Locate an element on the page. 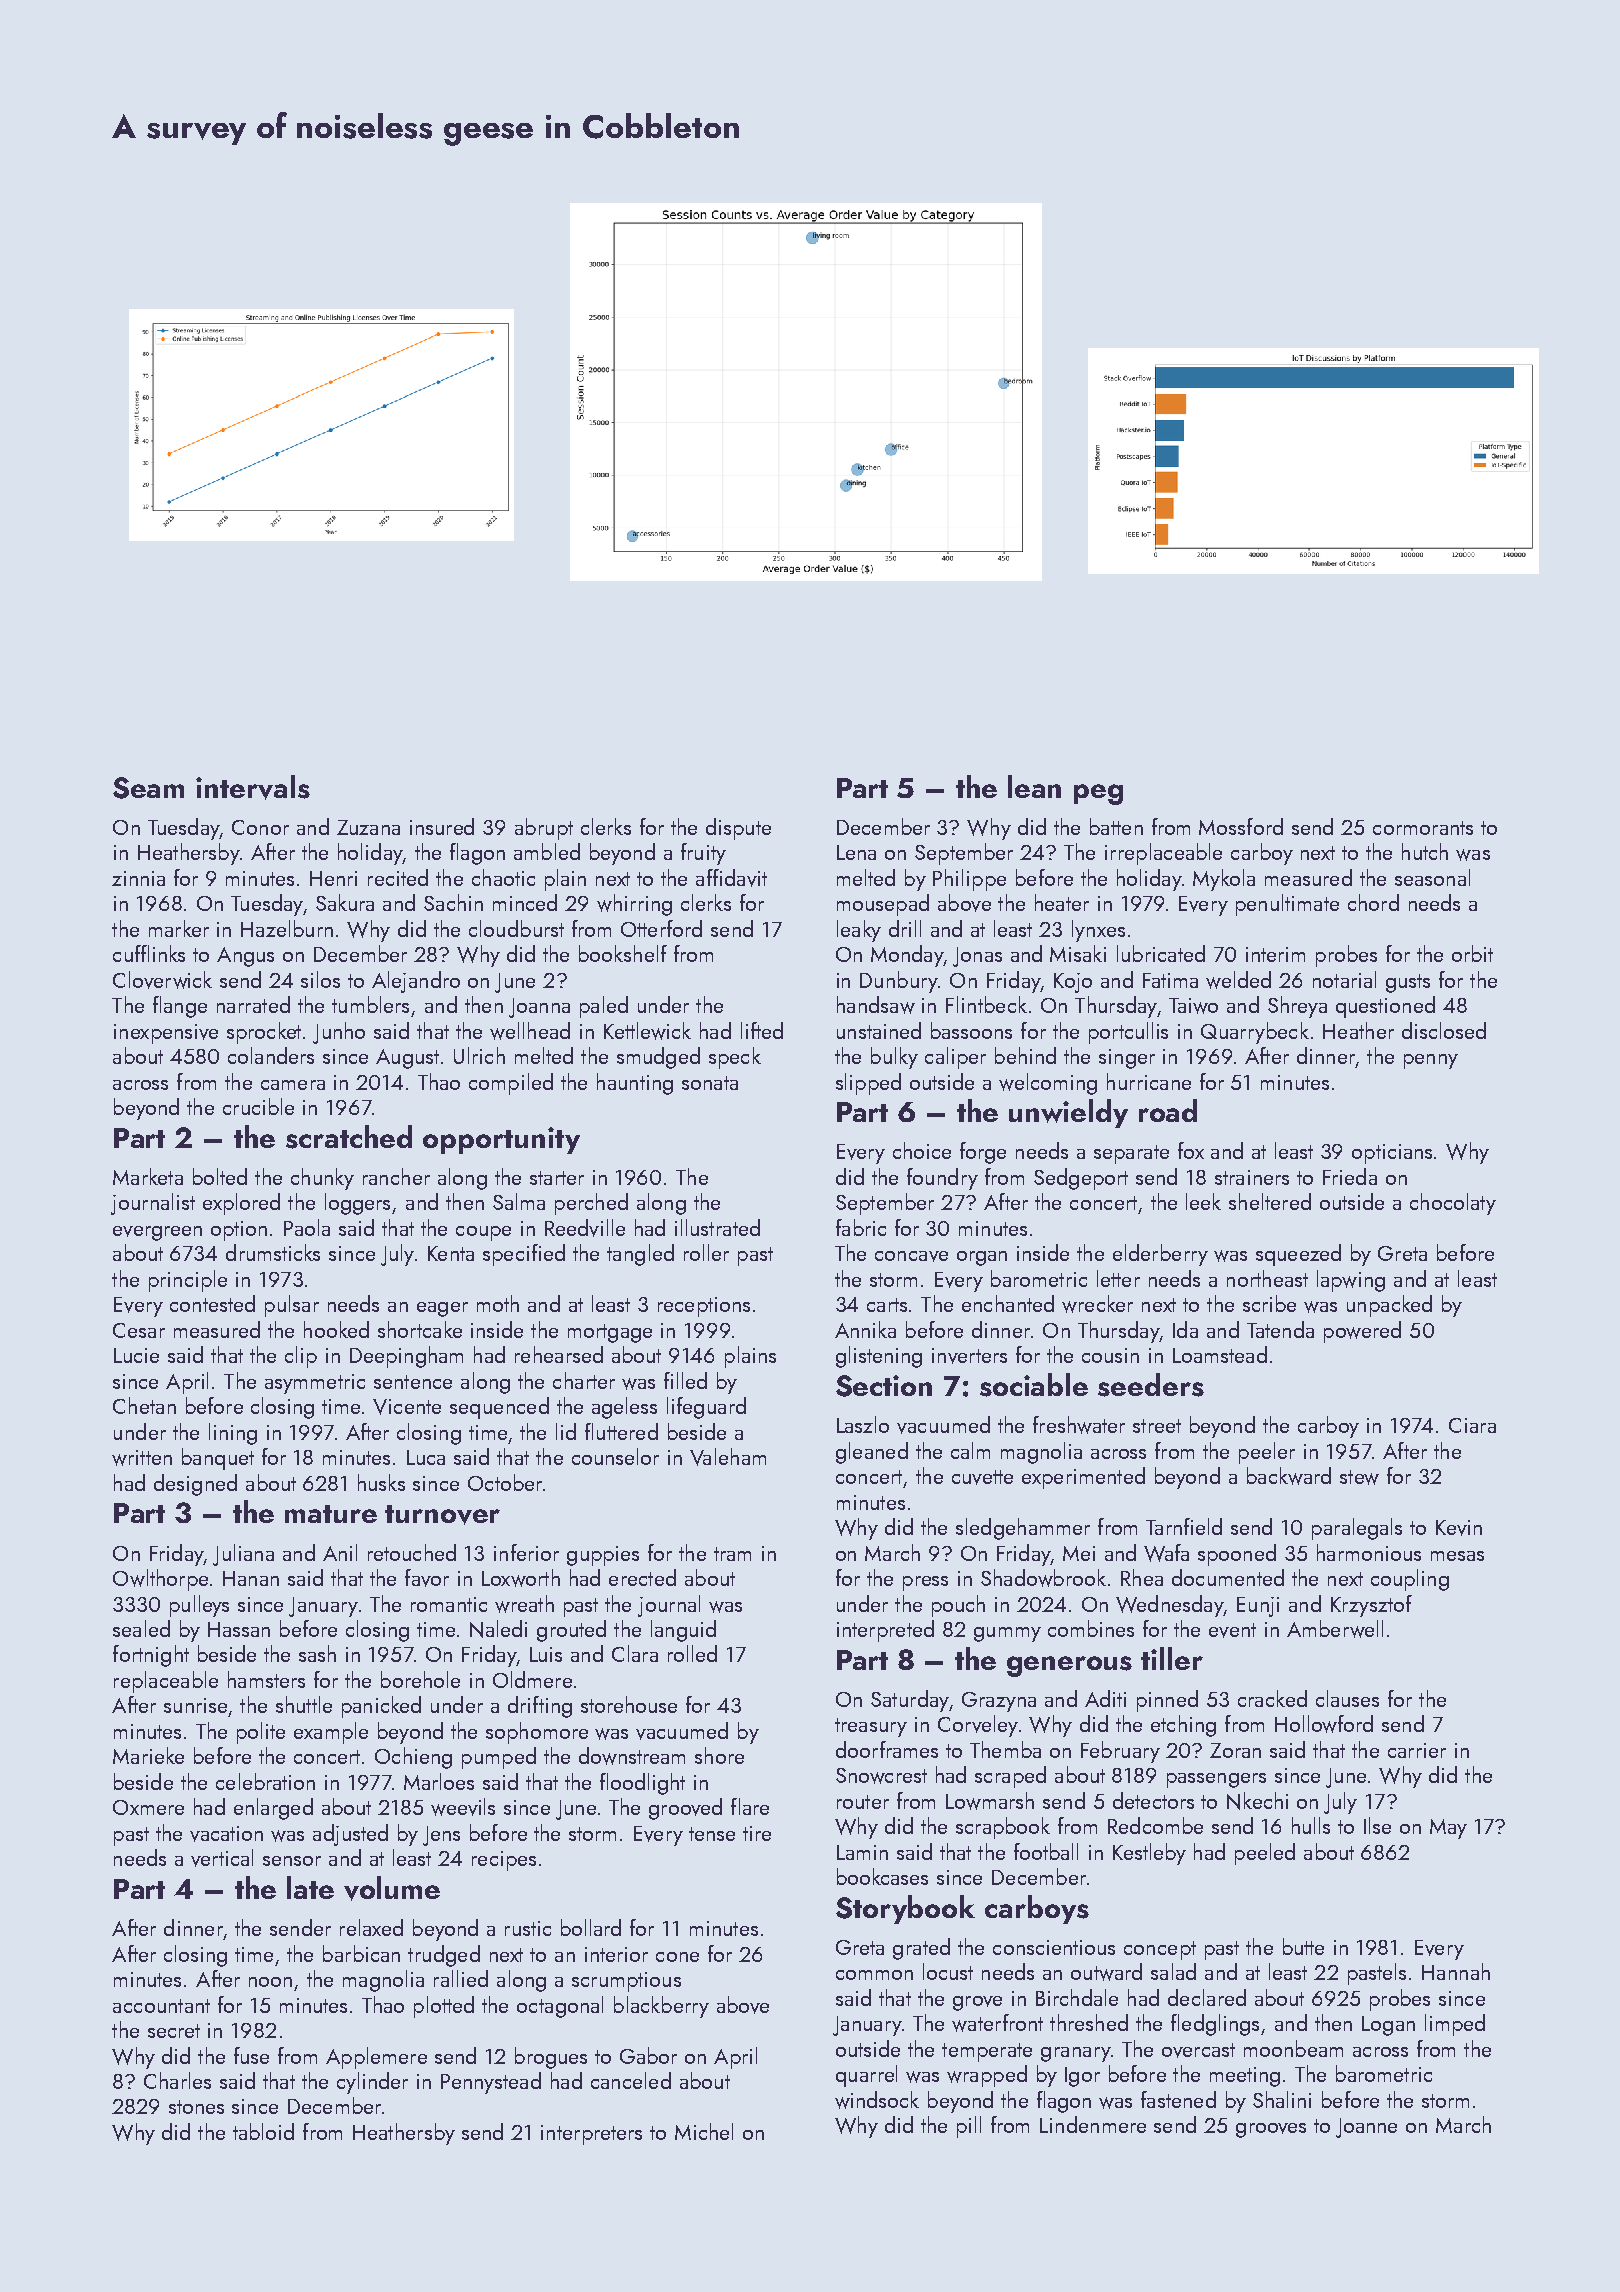 The height and width of the document is (2292, 1620). calm is located at coordinates (970, 1450).
